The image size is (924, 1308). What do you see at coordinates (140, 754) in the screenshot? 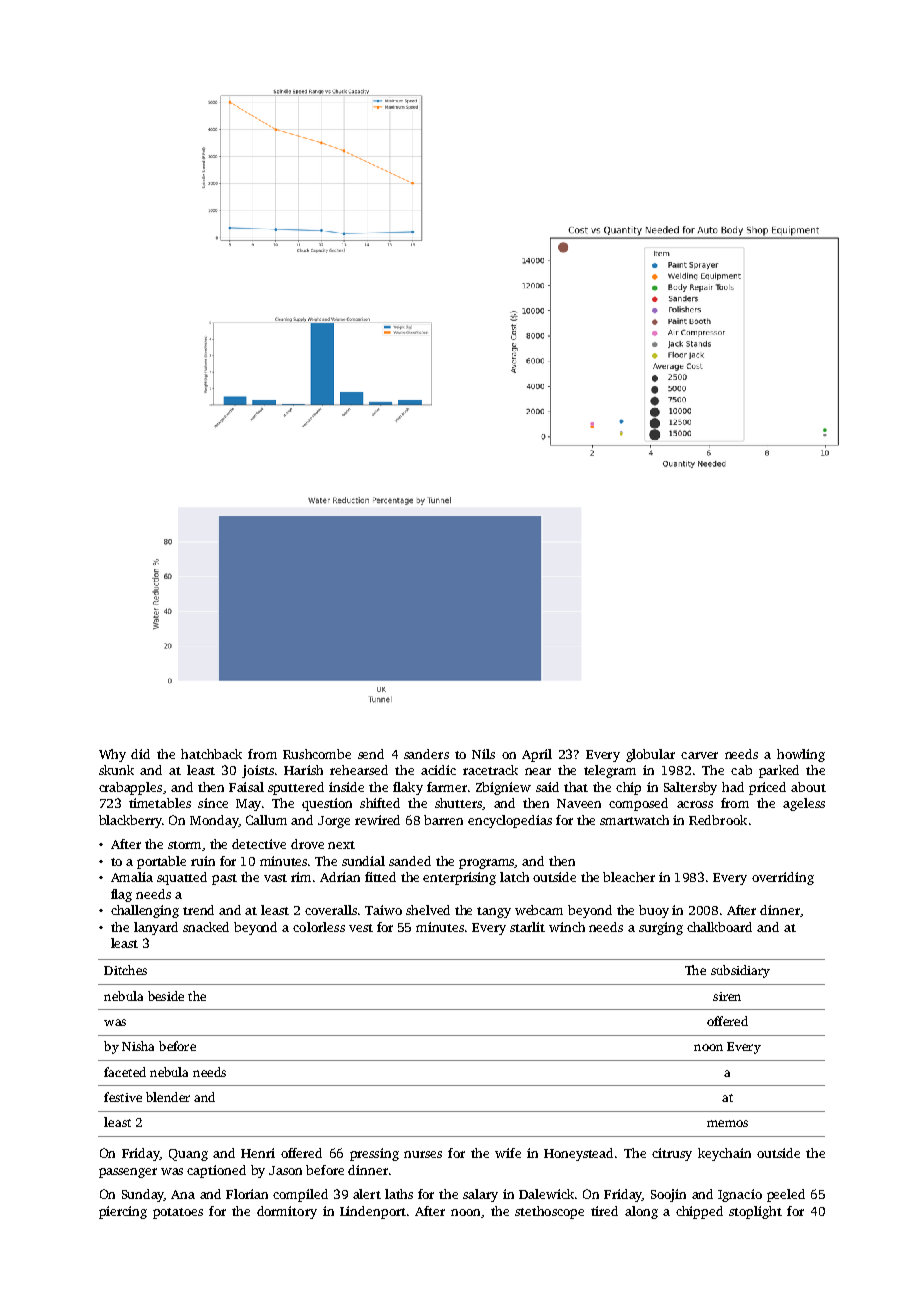
I see `did` at bounding box center [140, 754].
